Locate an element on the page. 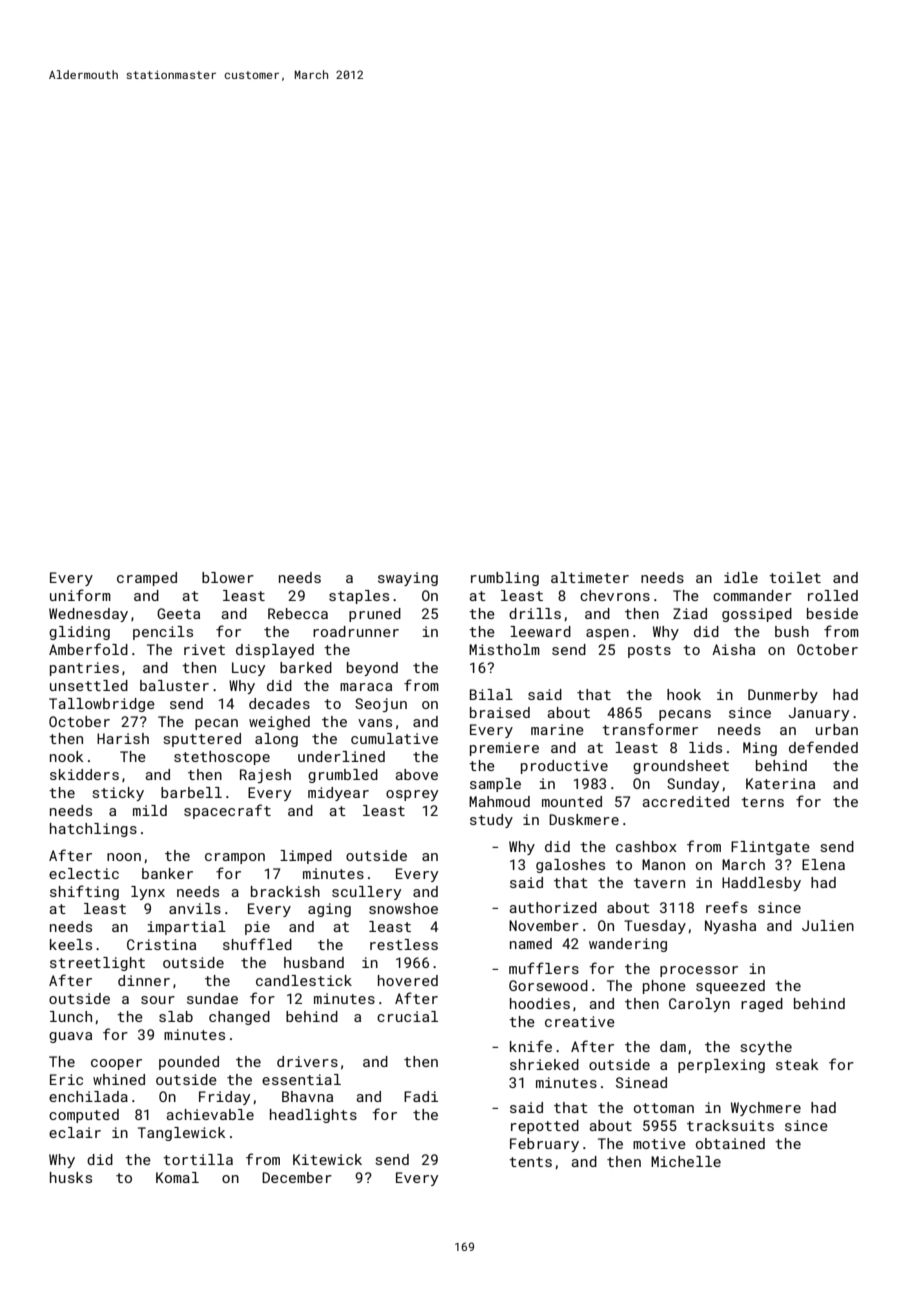  hoodies is located at coordinates (540, 1003).
